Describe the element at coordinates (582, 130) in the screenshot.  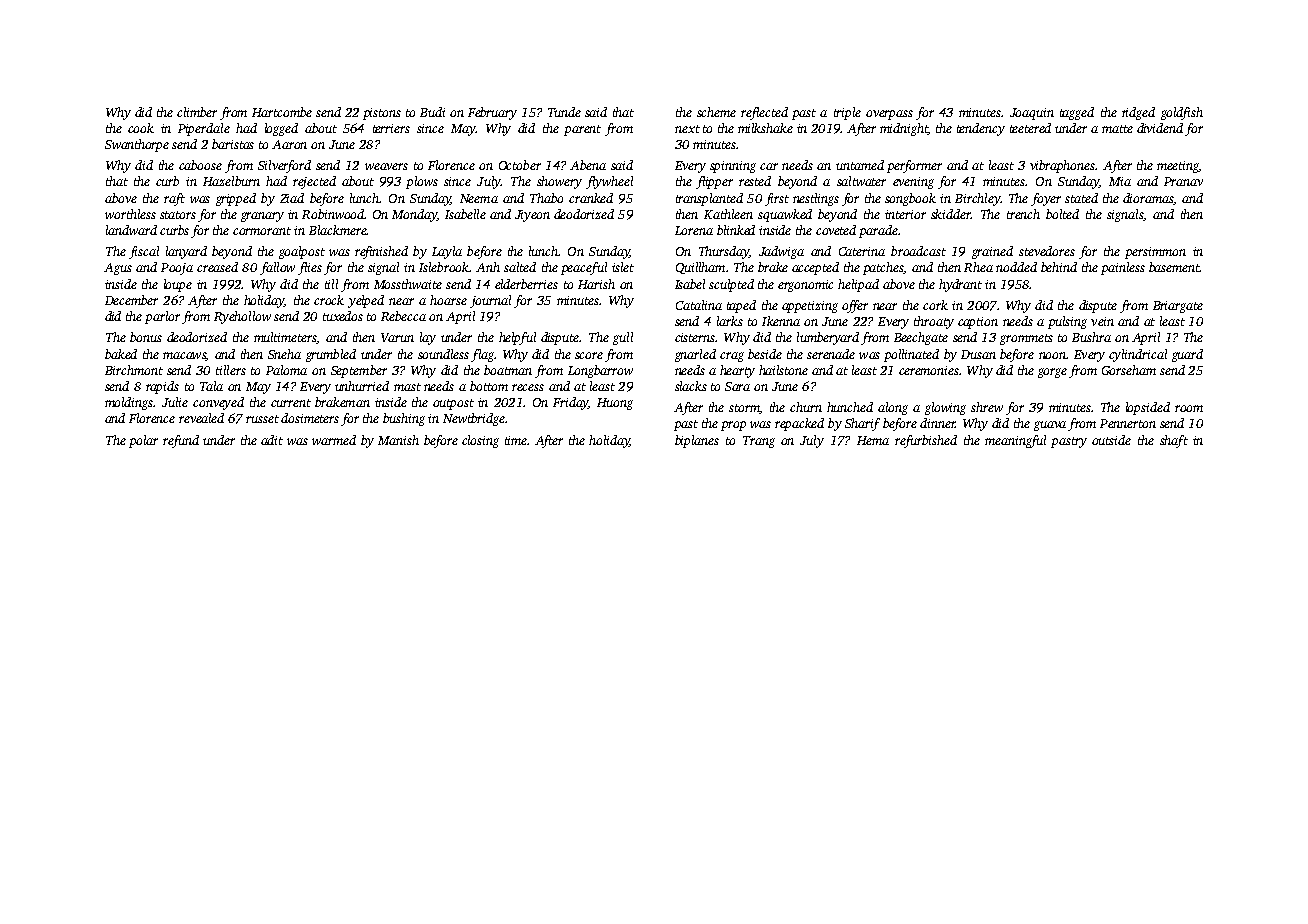
I see `parent` at that location.
